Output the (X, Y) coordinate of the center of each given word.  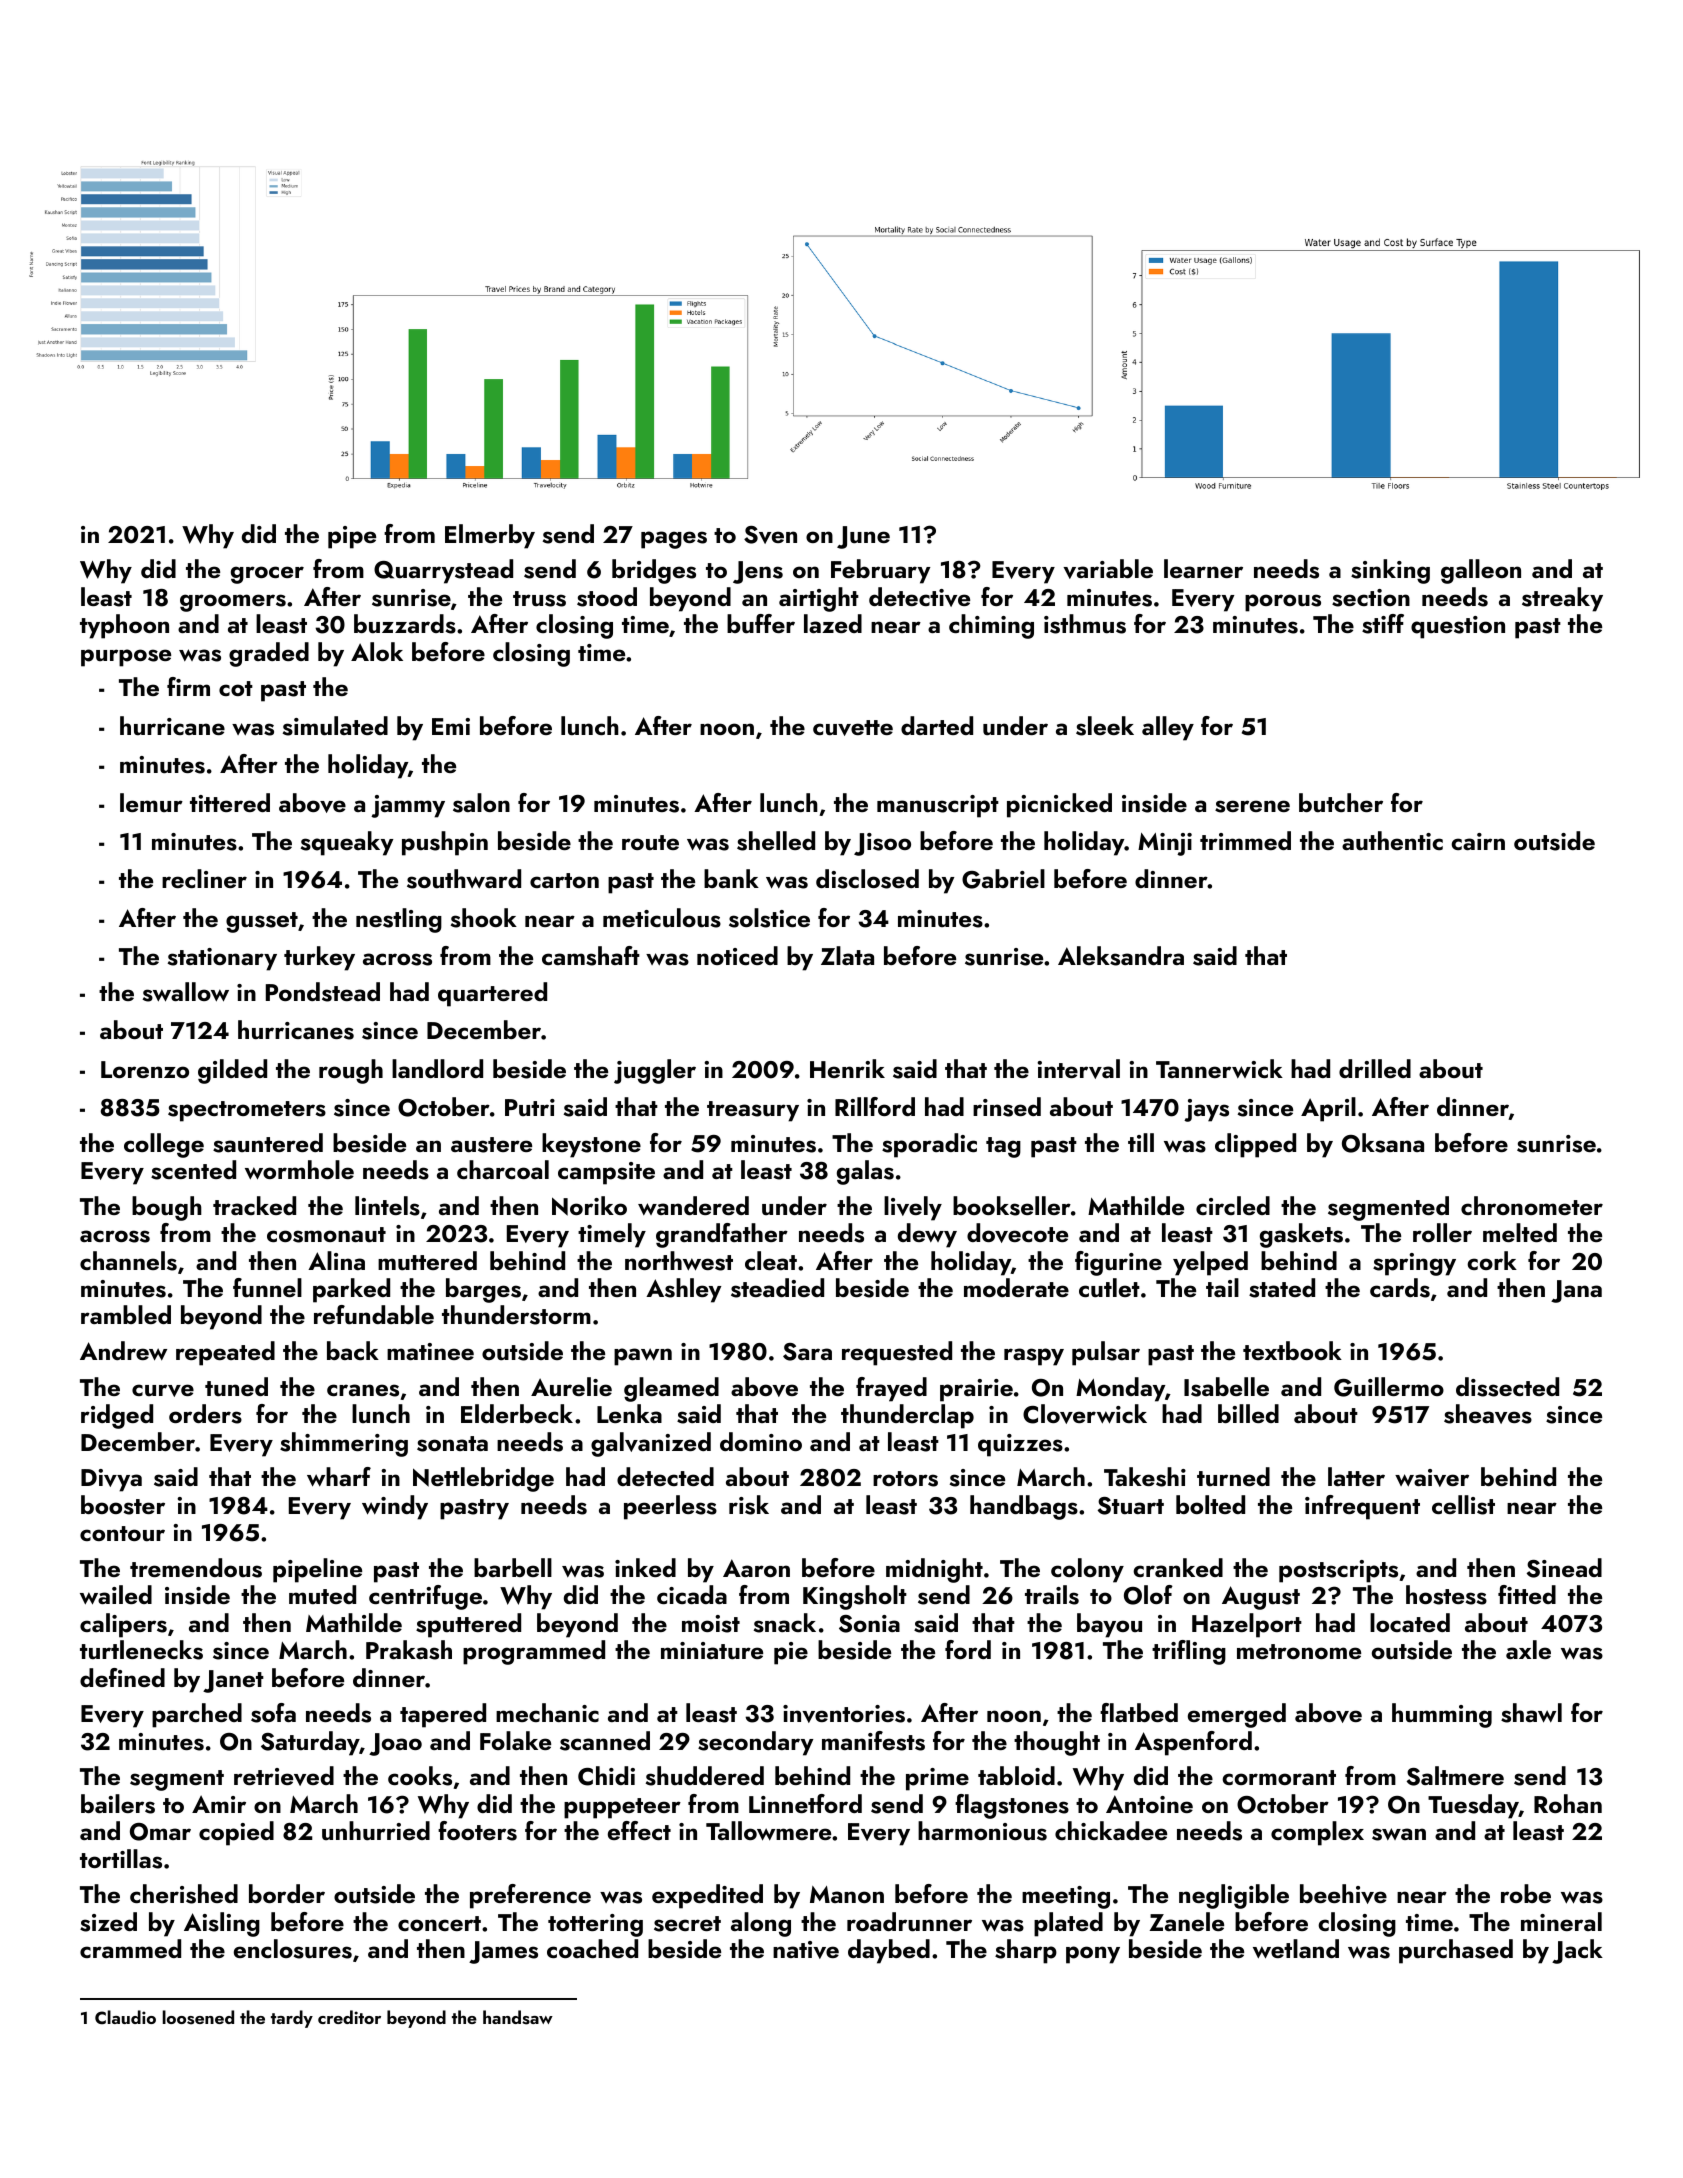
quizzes (1020, 1445)
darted (937, 725)
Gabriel (1003, 879)
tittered (230, 802)
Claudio (125, 2017)
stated (1282, 1288)
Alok (377, 651)
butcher (1341, 802)
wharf (339, 1477)
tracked (254, 1205)
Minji (1165, 844)
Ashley (683, 1290)
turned (1233, 1476)
